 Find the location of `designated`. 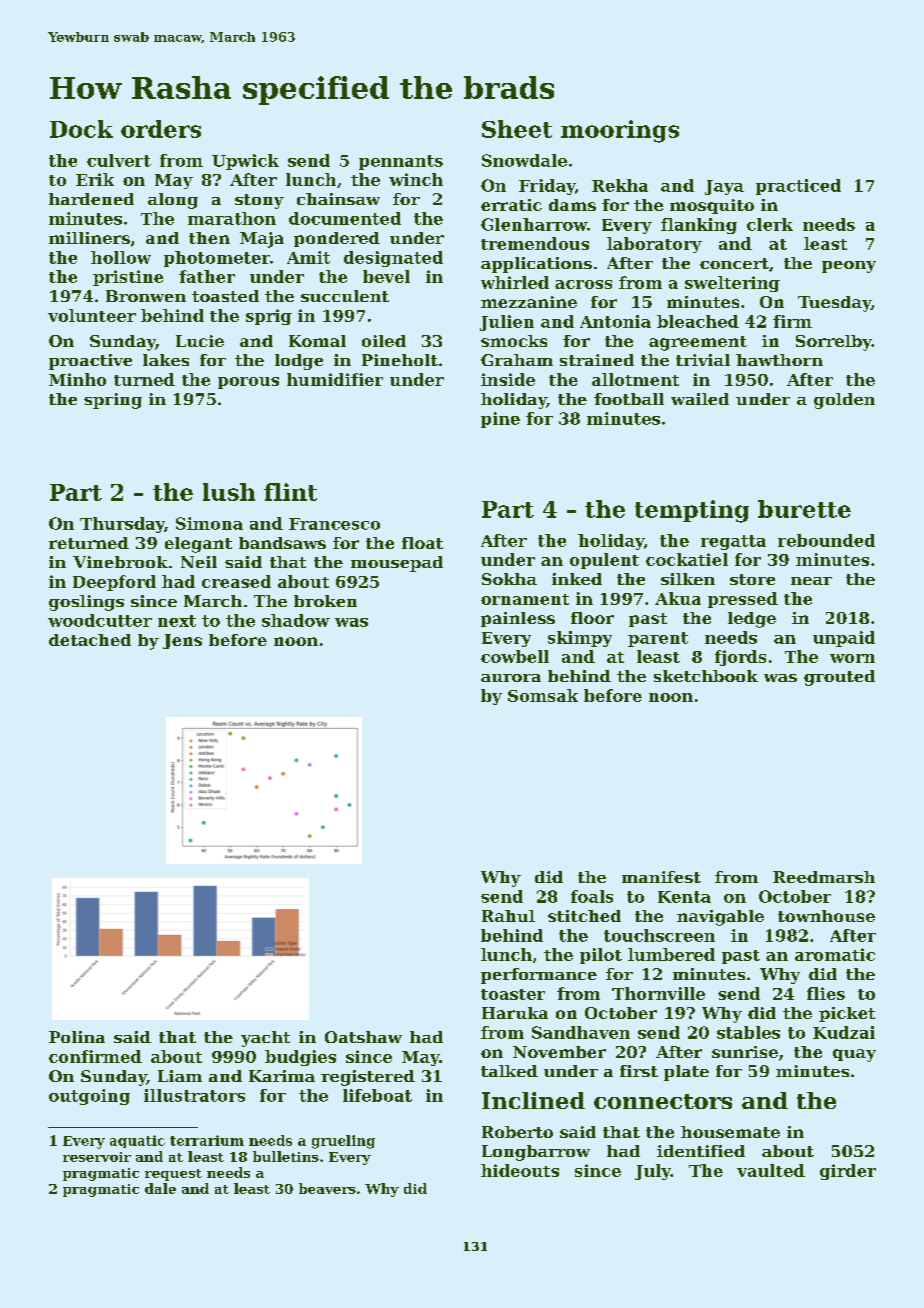

designated is located at coordinates (393, 259).
